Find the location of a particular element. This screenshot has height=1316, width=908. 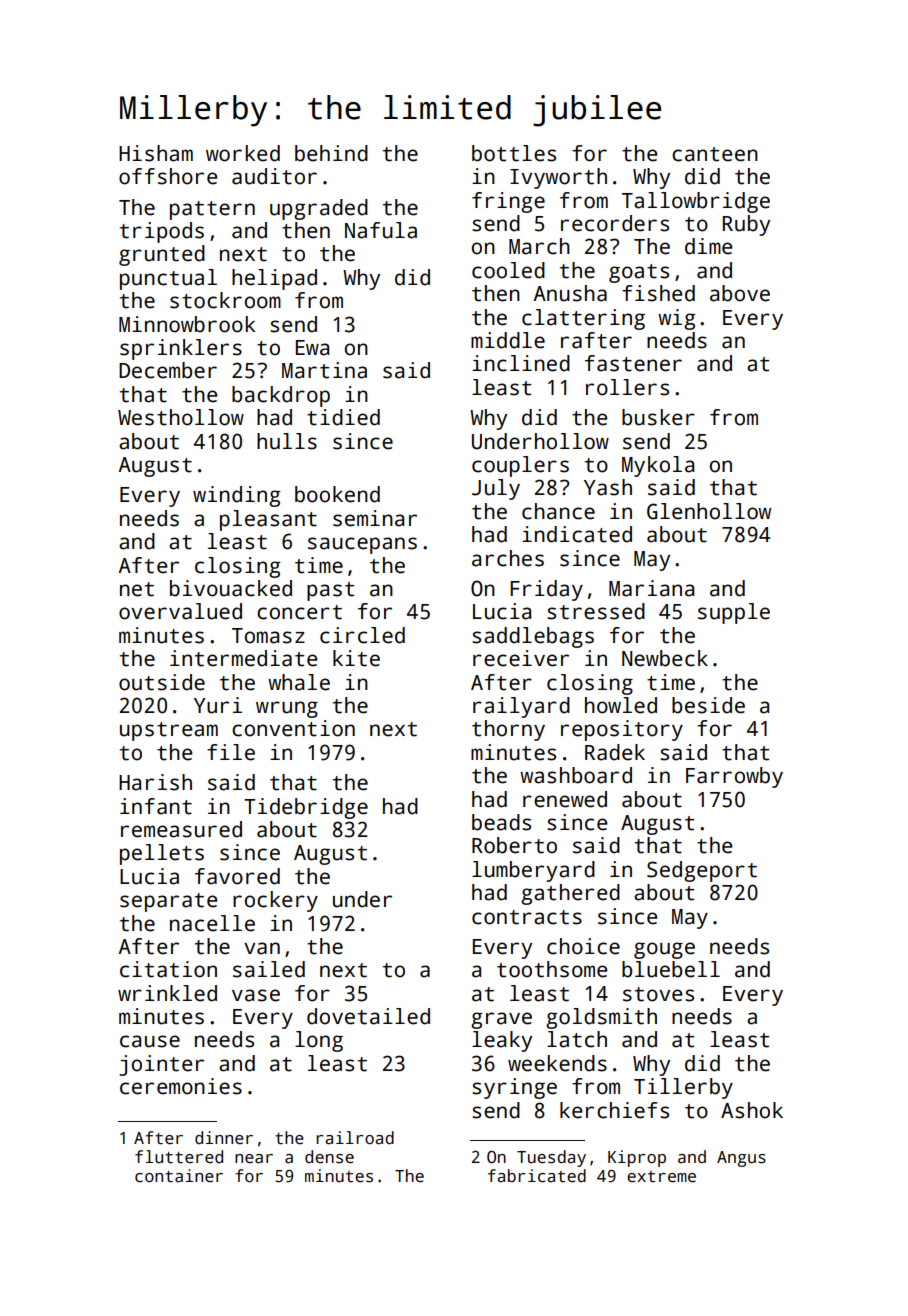

Glenhollow is located at coordinates (709, 511).
